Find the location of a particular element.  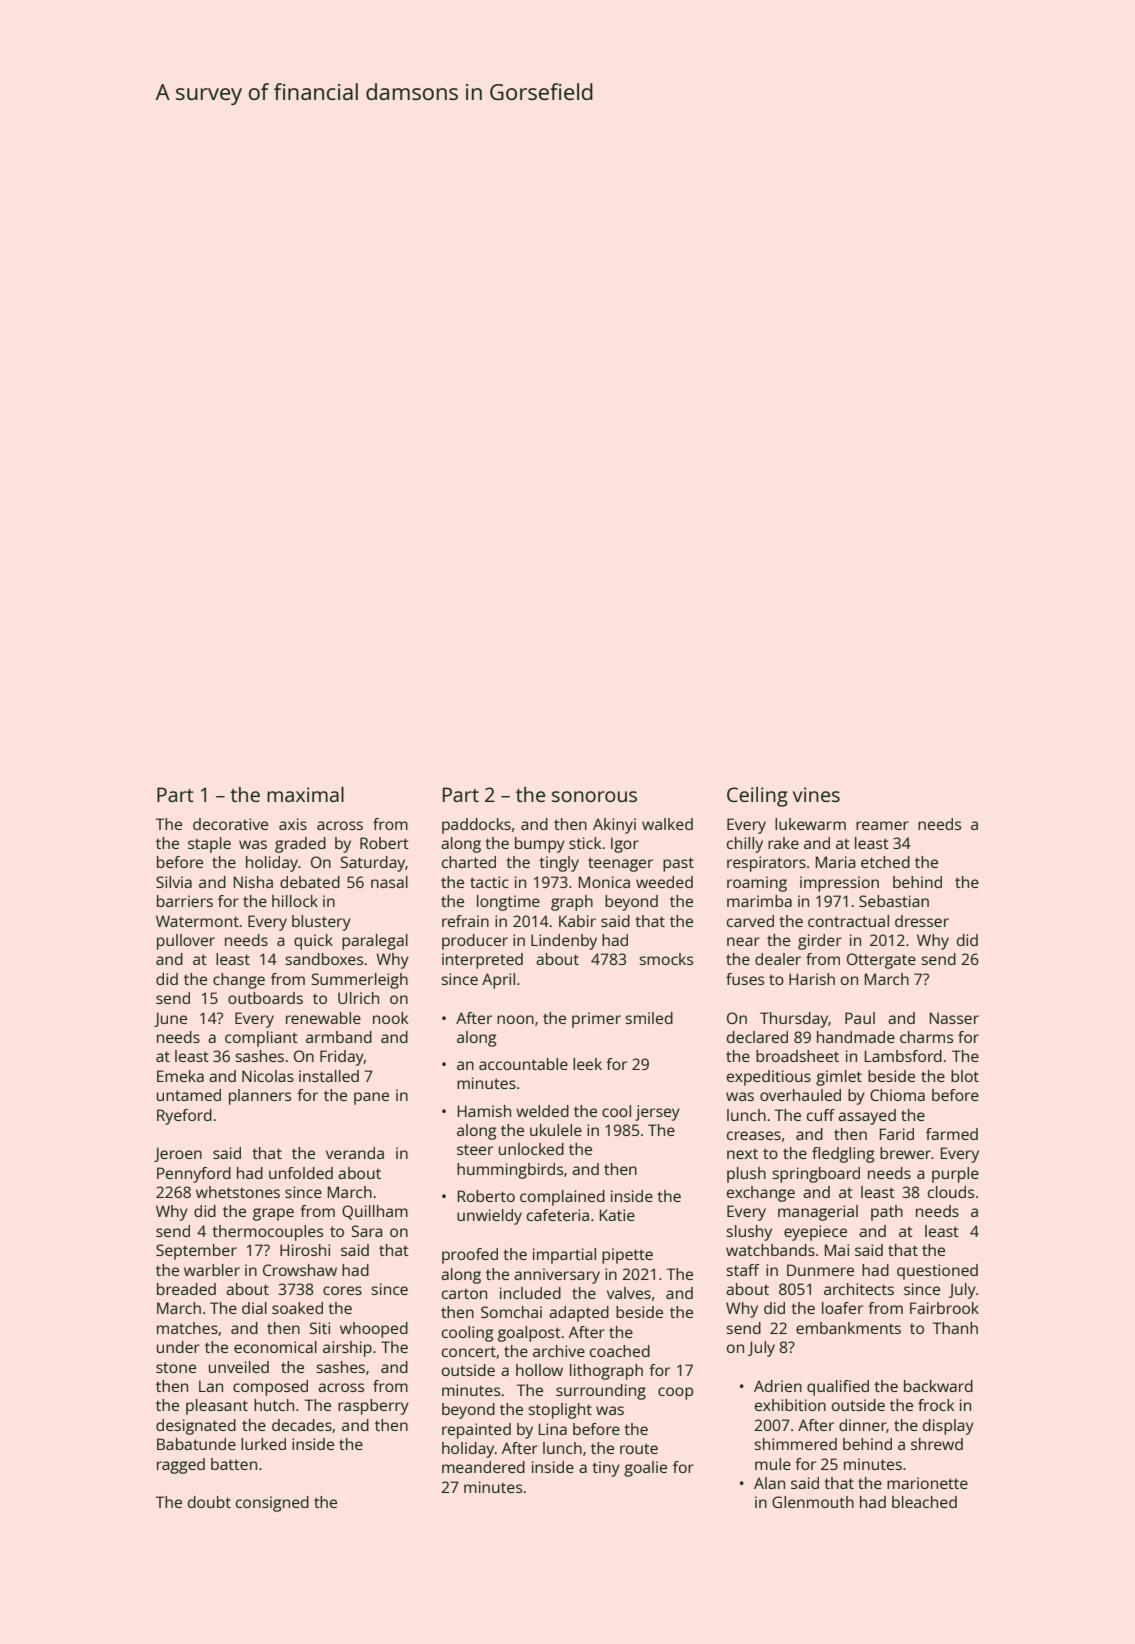

proofed is located at coordinates (470, 1256).
